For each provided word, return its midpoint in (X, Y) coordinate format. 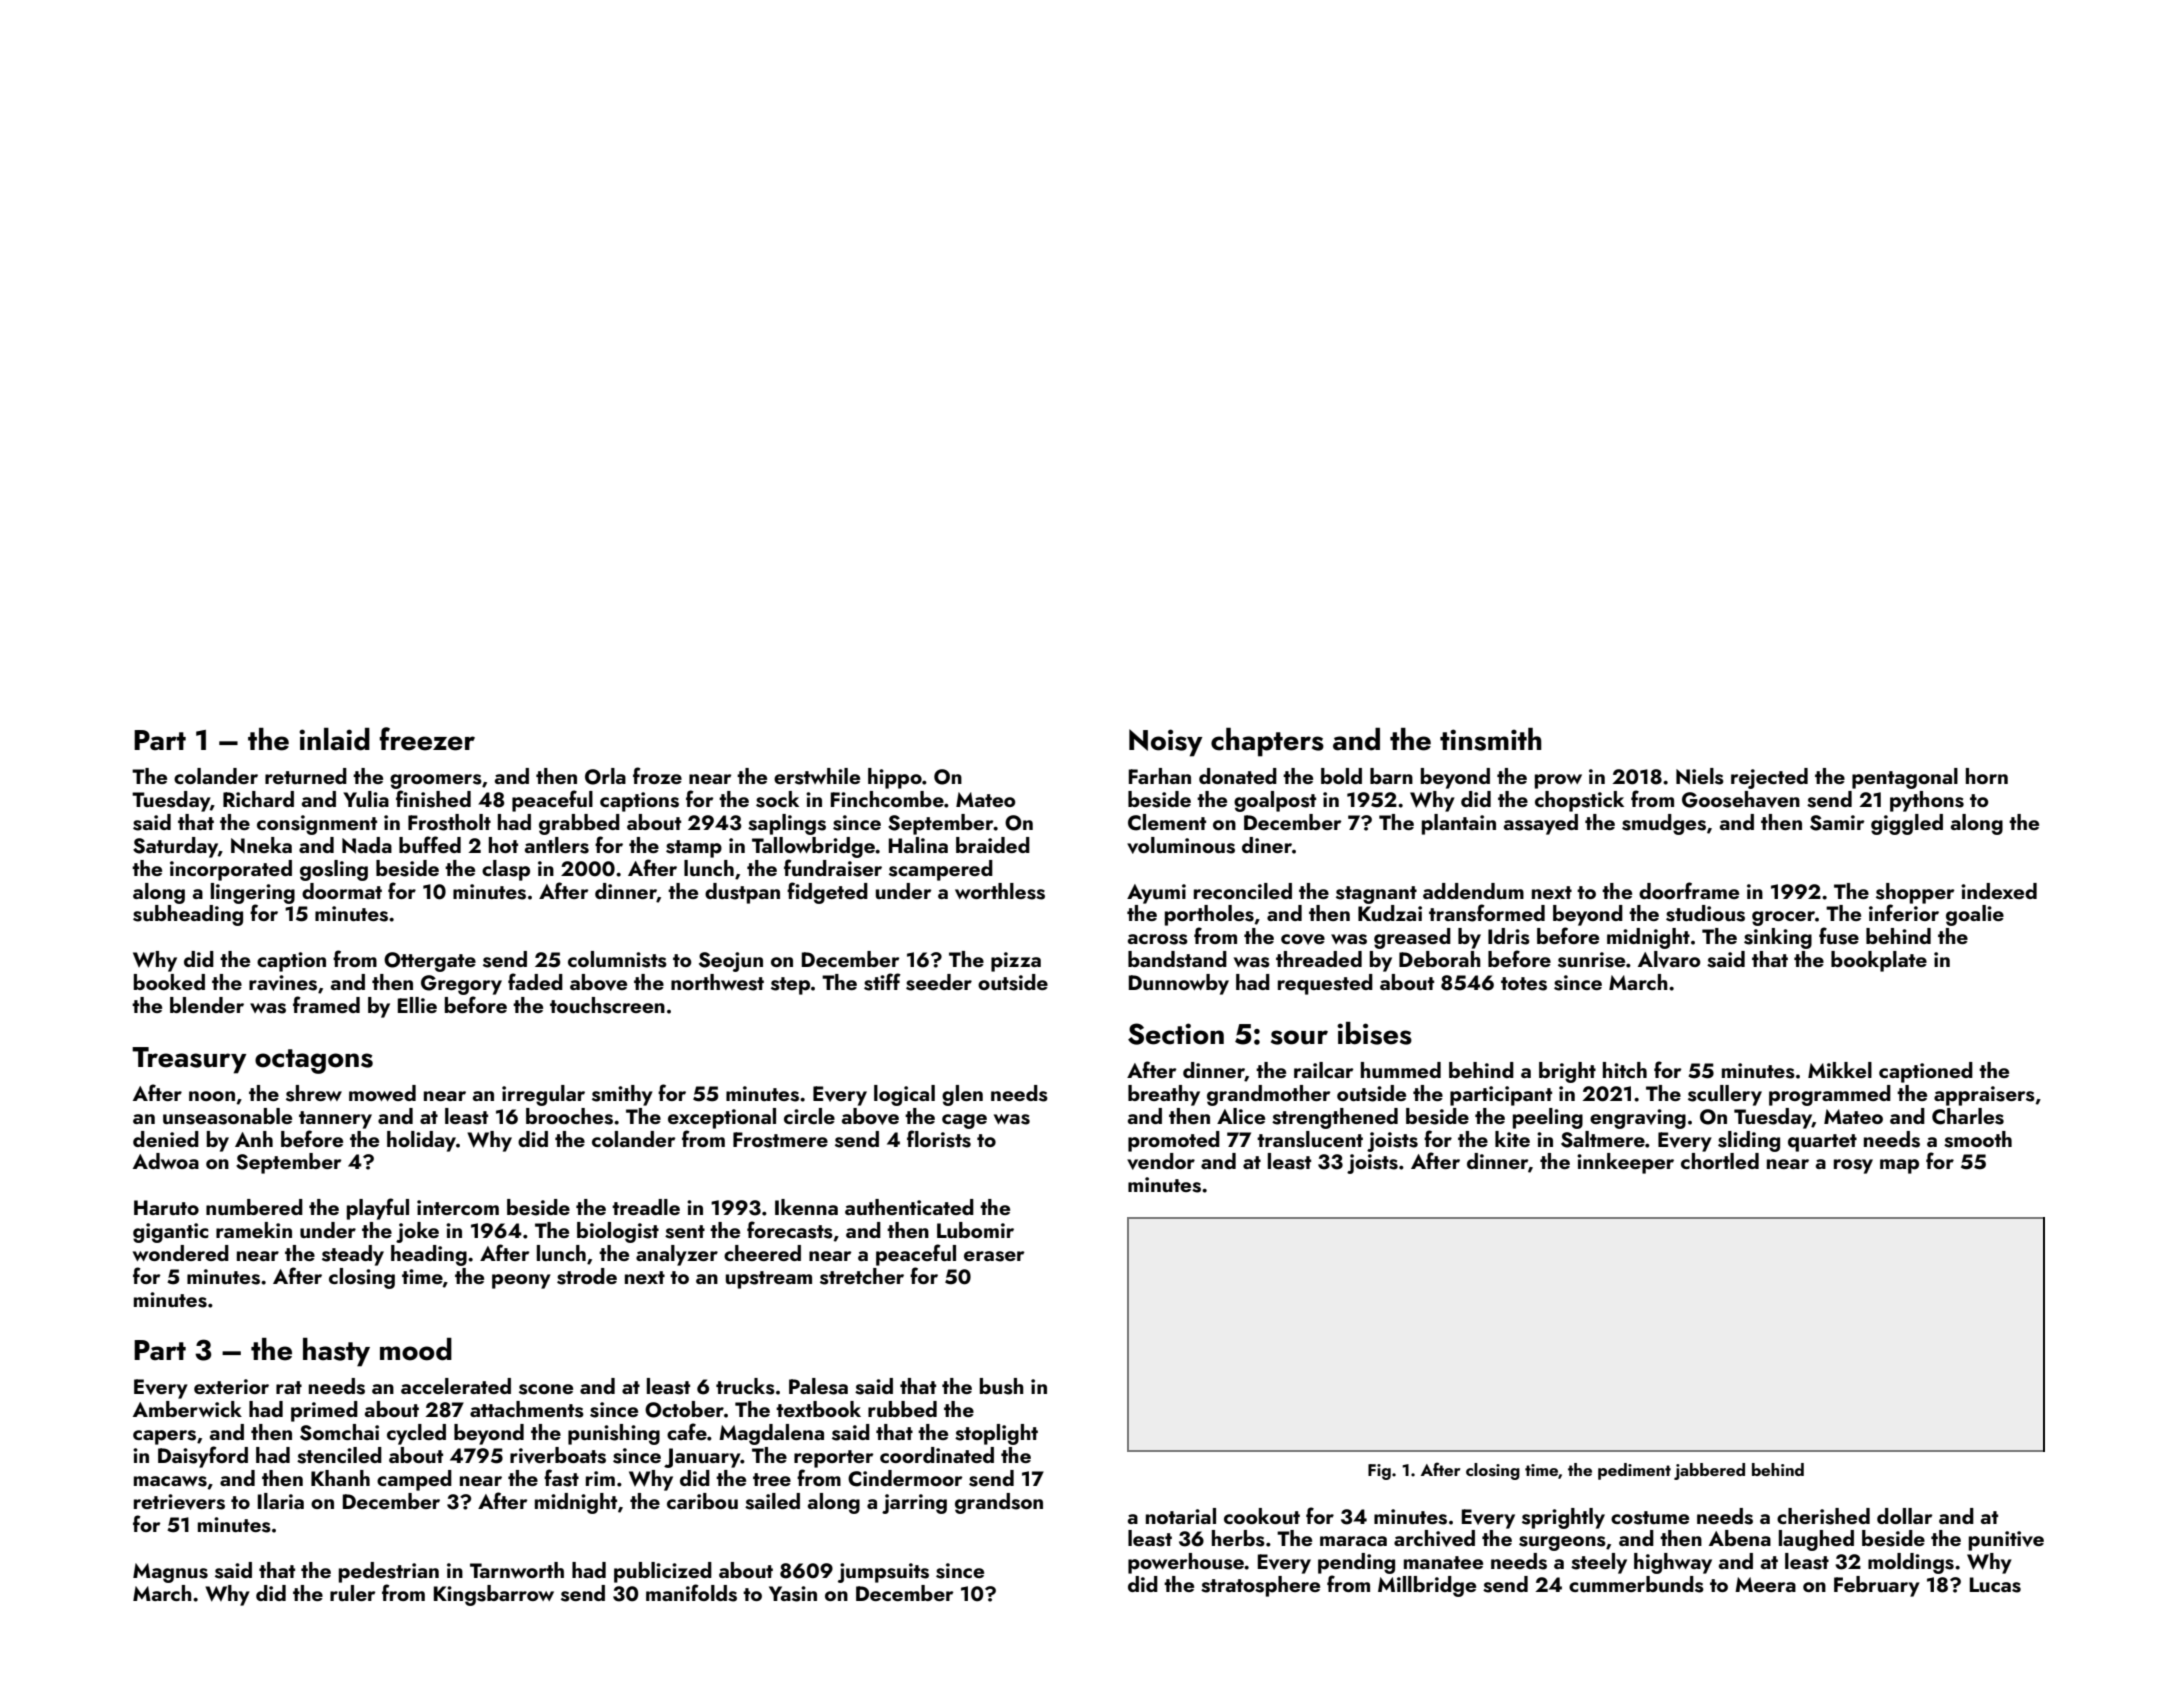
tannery (335, 1120)
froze (657, 775)
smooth (1978, 1139)
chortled (1720, 1161)
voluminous (1181, 845)
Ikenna (806, 1207)
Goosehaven (1741, 799)
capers (164, 1437)
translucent (1310, 1139)
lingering (253, 893)
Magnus (170, 1573)
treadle (646, 1207)
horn (1987, 776)
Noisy (1166, 743)
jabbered (1709, 1471)
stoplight (996, 1434)
